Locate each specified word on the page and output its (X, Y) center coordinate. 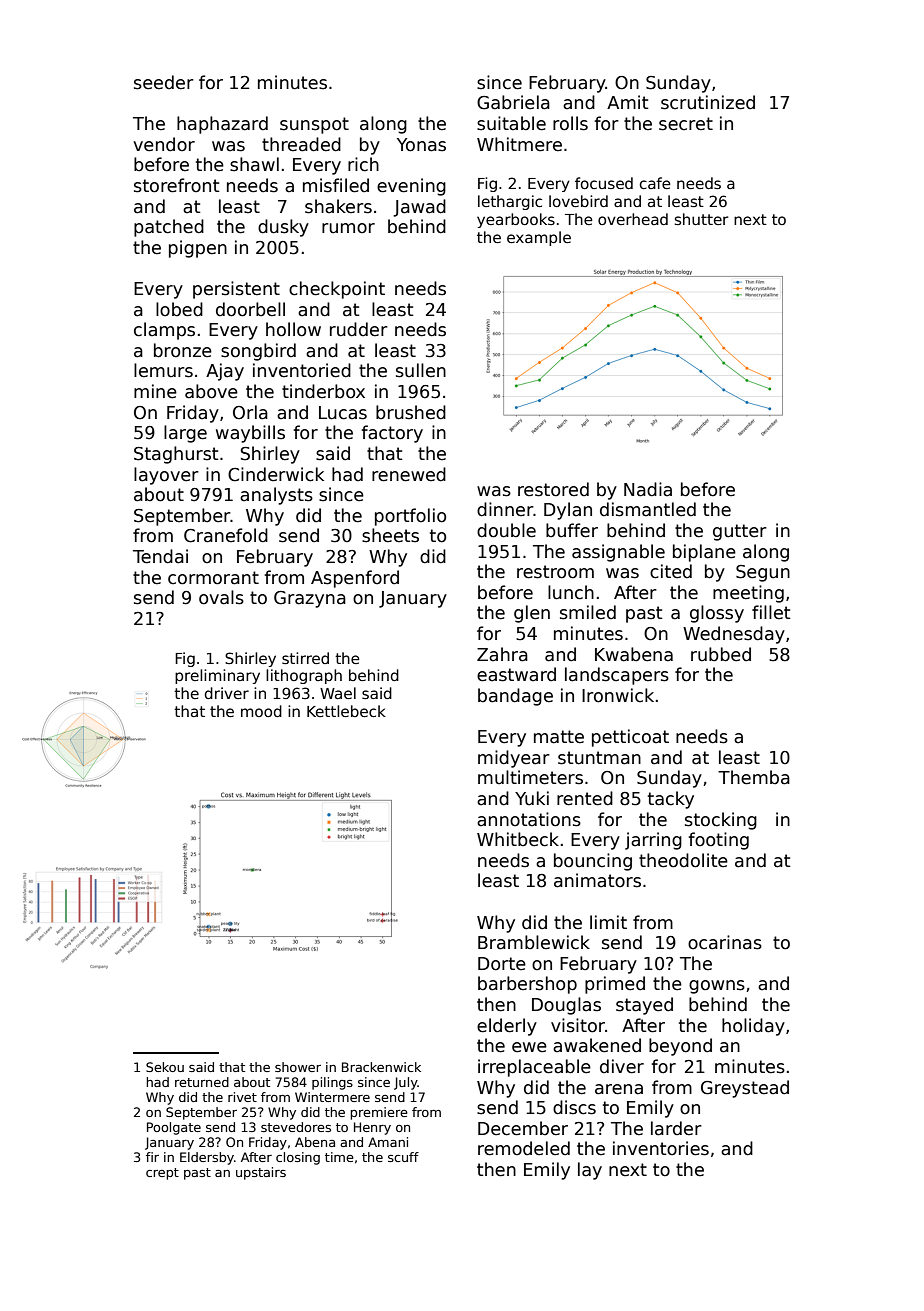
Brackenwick (381, 1067)
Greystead (745, 1089)
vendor (164, 144)
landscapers (617, 676)
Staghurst (176, 455)
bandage (515, 697)
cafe (655, 183)
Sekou (165, 1067)
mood (261, 711)
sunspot (314, 125)
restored (553, 489)
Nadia (648, 489)
